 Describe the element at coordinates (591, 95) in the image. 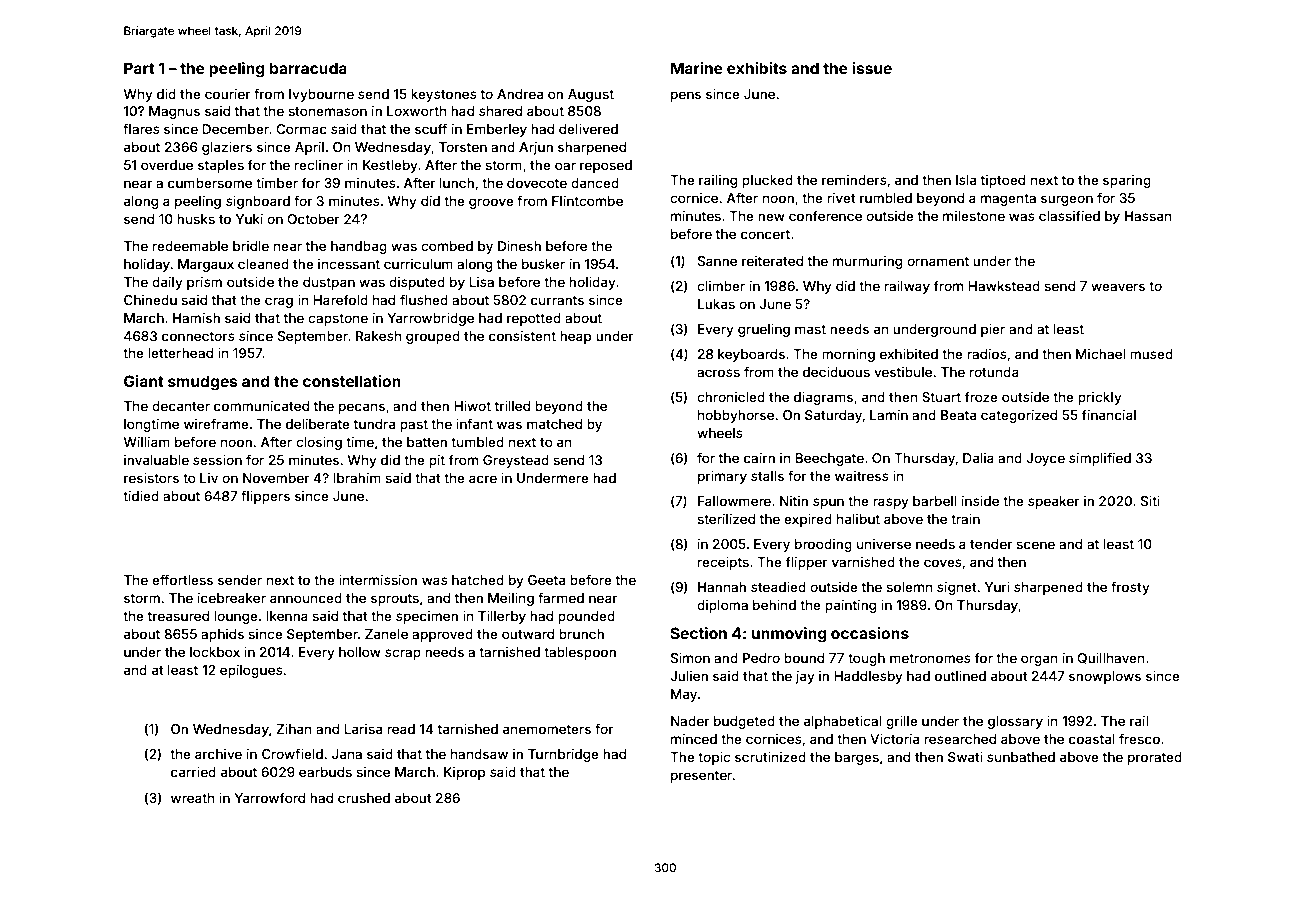

I see `August` at that location.
